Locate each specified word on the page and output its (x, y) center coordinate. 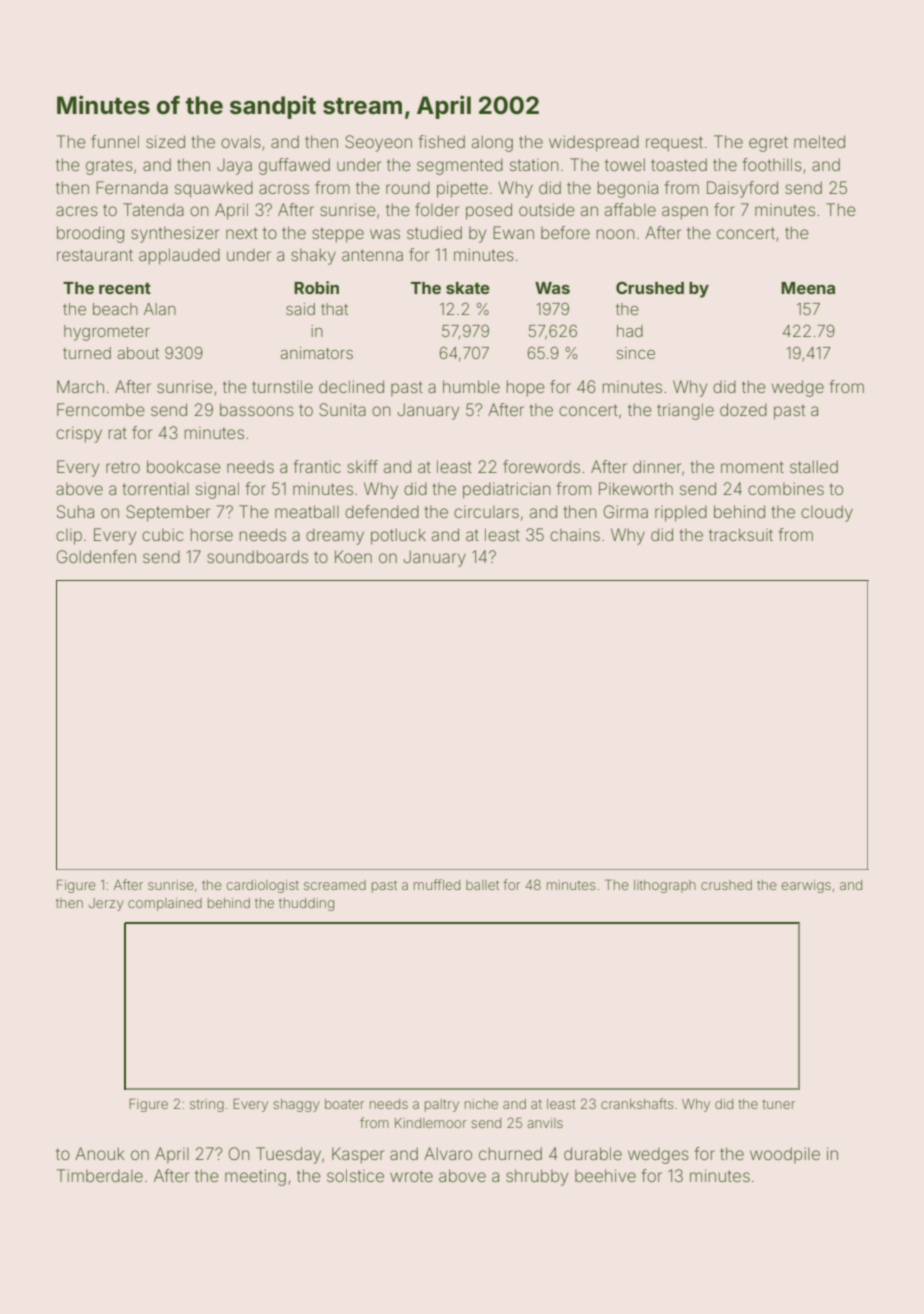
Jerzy (106, 904)
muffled (437, 884)
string (207, 1105)
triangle (685, 411)
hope (526, 388)
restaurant (95, 255)
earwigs (806, 886)
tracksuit (741, 534)
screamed (335, 885)
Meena (808, 288)
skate (468, 288)
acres (77, 211)
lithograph (665, 886)
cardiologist (263, 886)
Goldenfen (96, 556)
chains (575, 534)
